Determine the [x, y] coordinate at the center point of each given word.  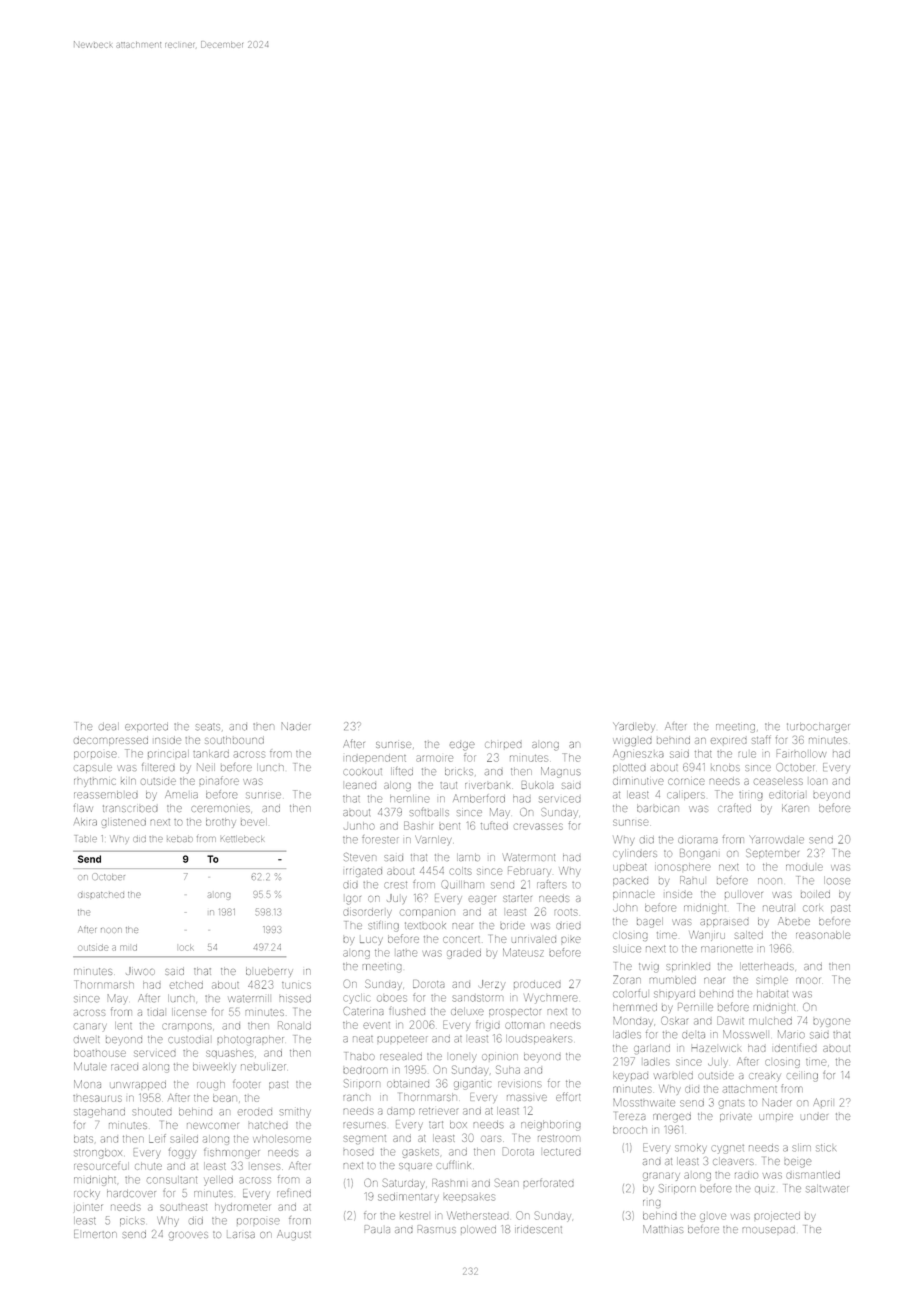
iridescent [538, 1229]
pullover [744, 894]
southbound [234, 740]
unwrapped [138, 1086]
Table [86, 838]
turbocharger [818, 728]
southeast [183, 1207]
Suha [508, 1069]
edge [462, 746]
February [529, 870]
